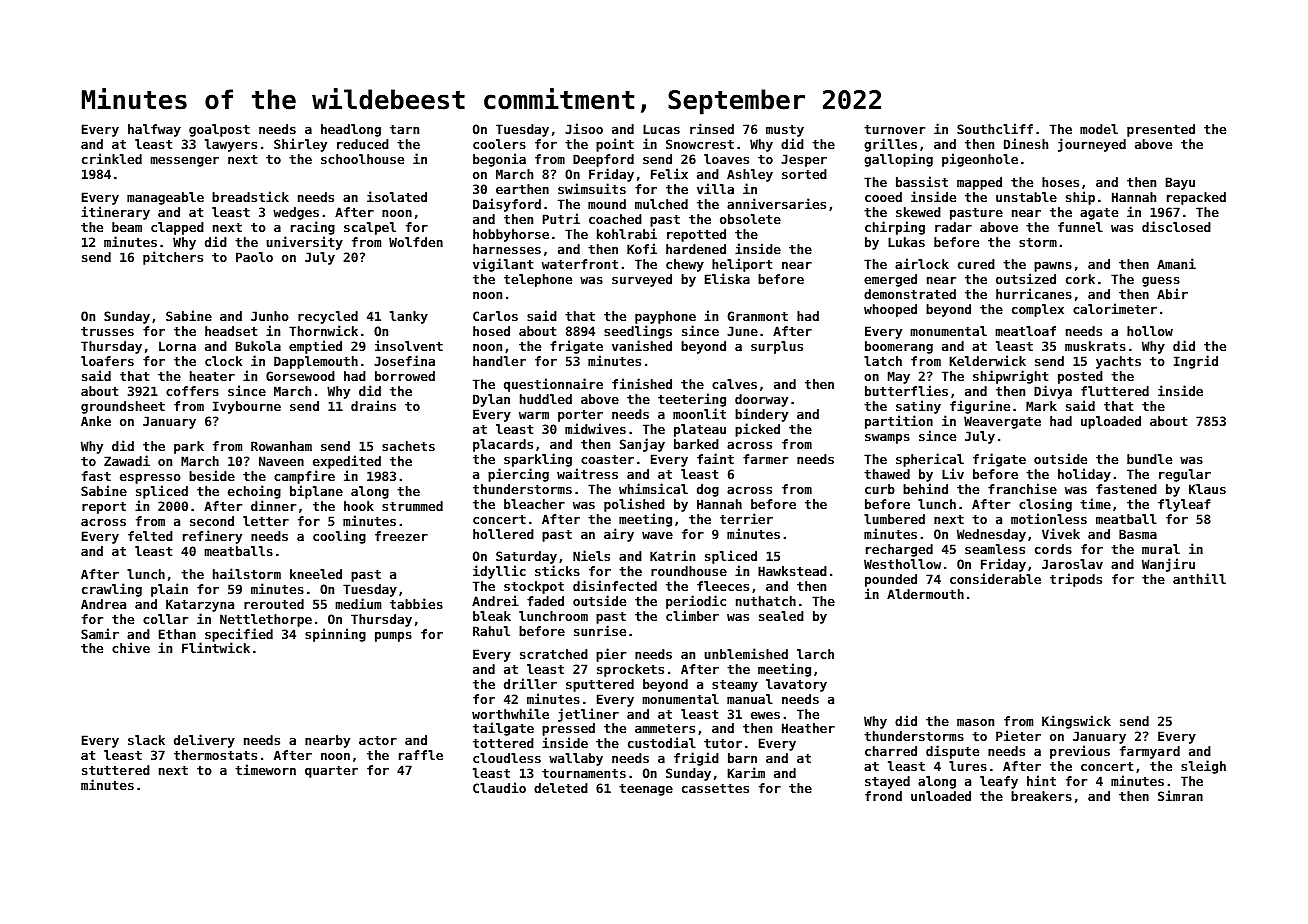  Describe the element at coordinates (116, 770) in the screenshot. I see `stuttered` at that location.
